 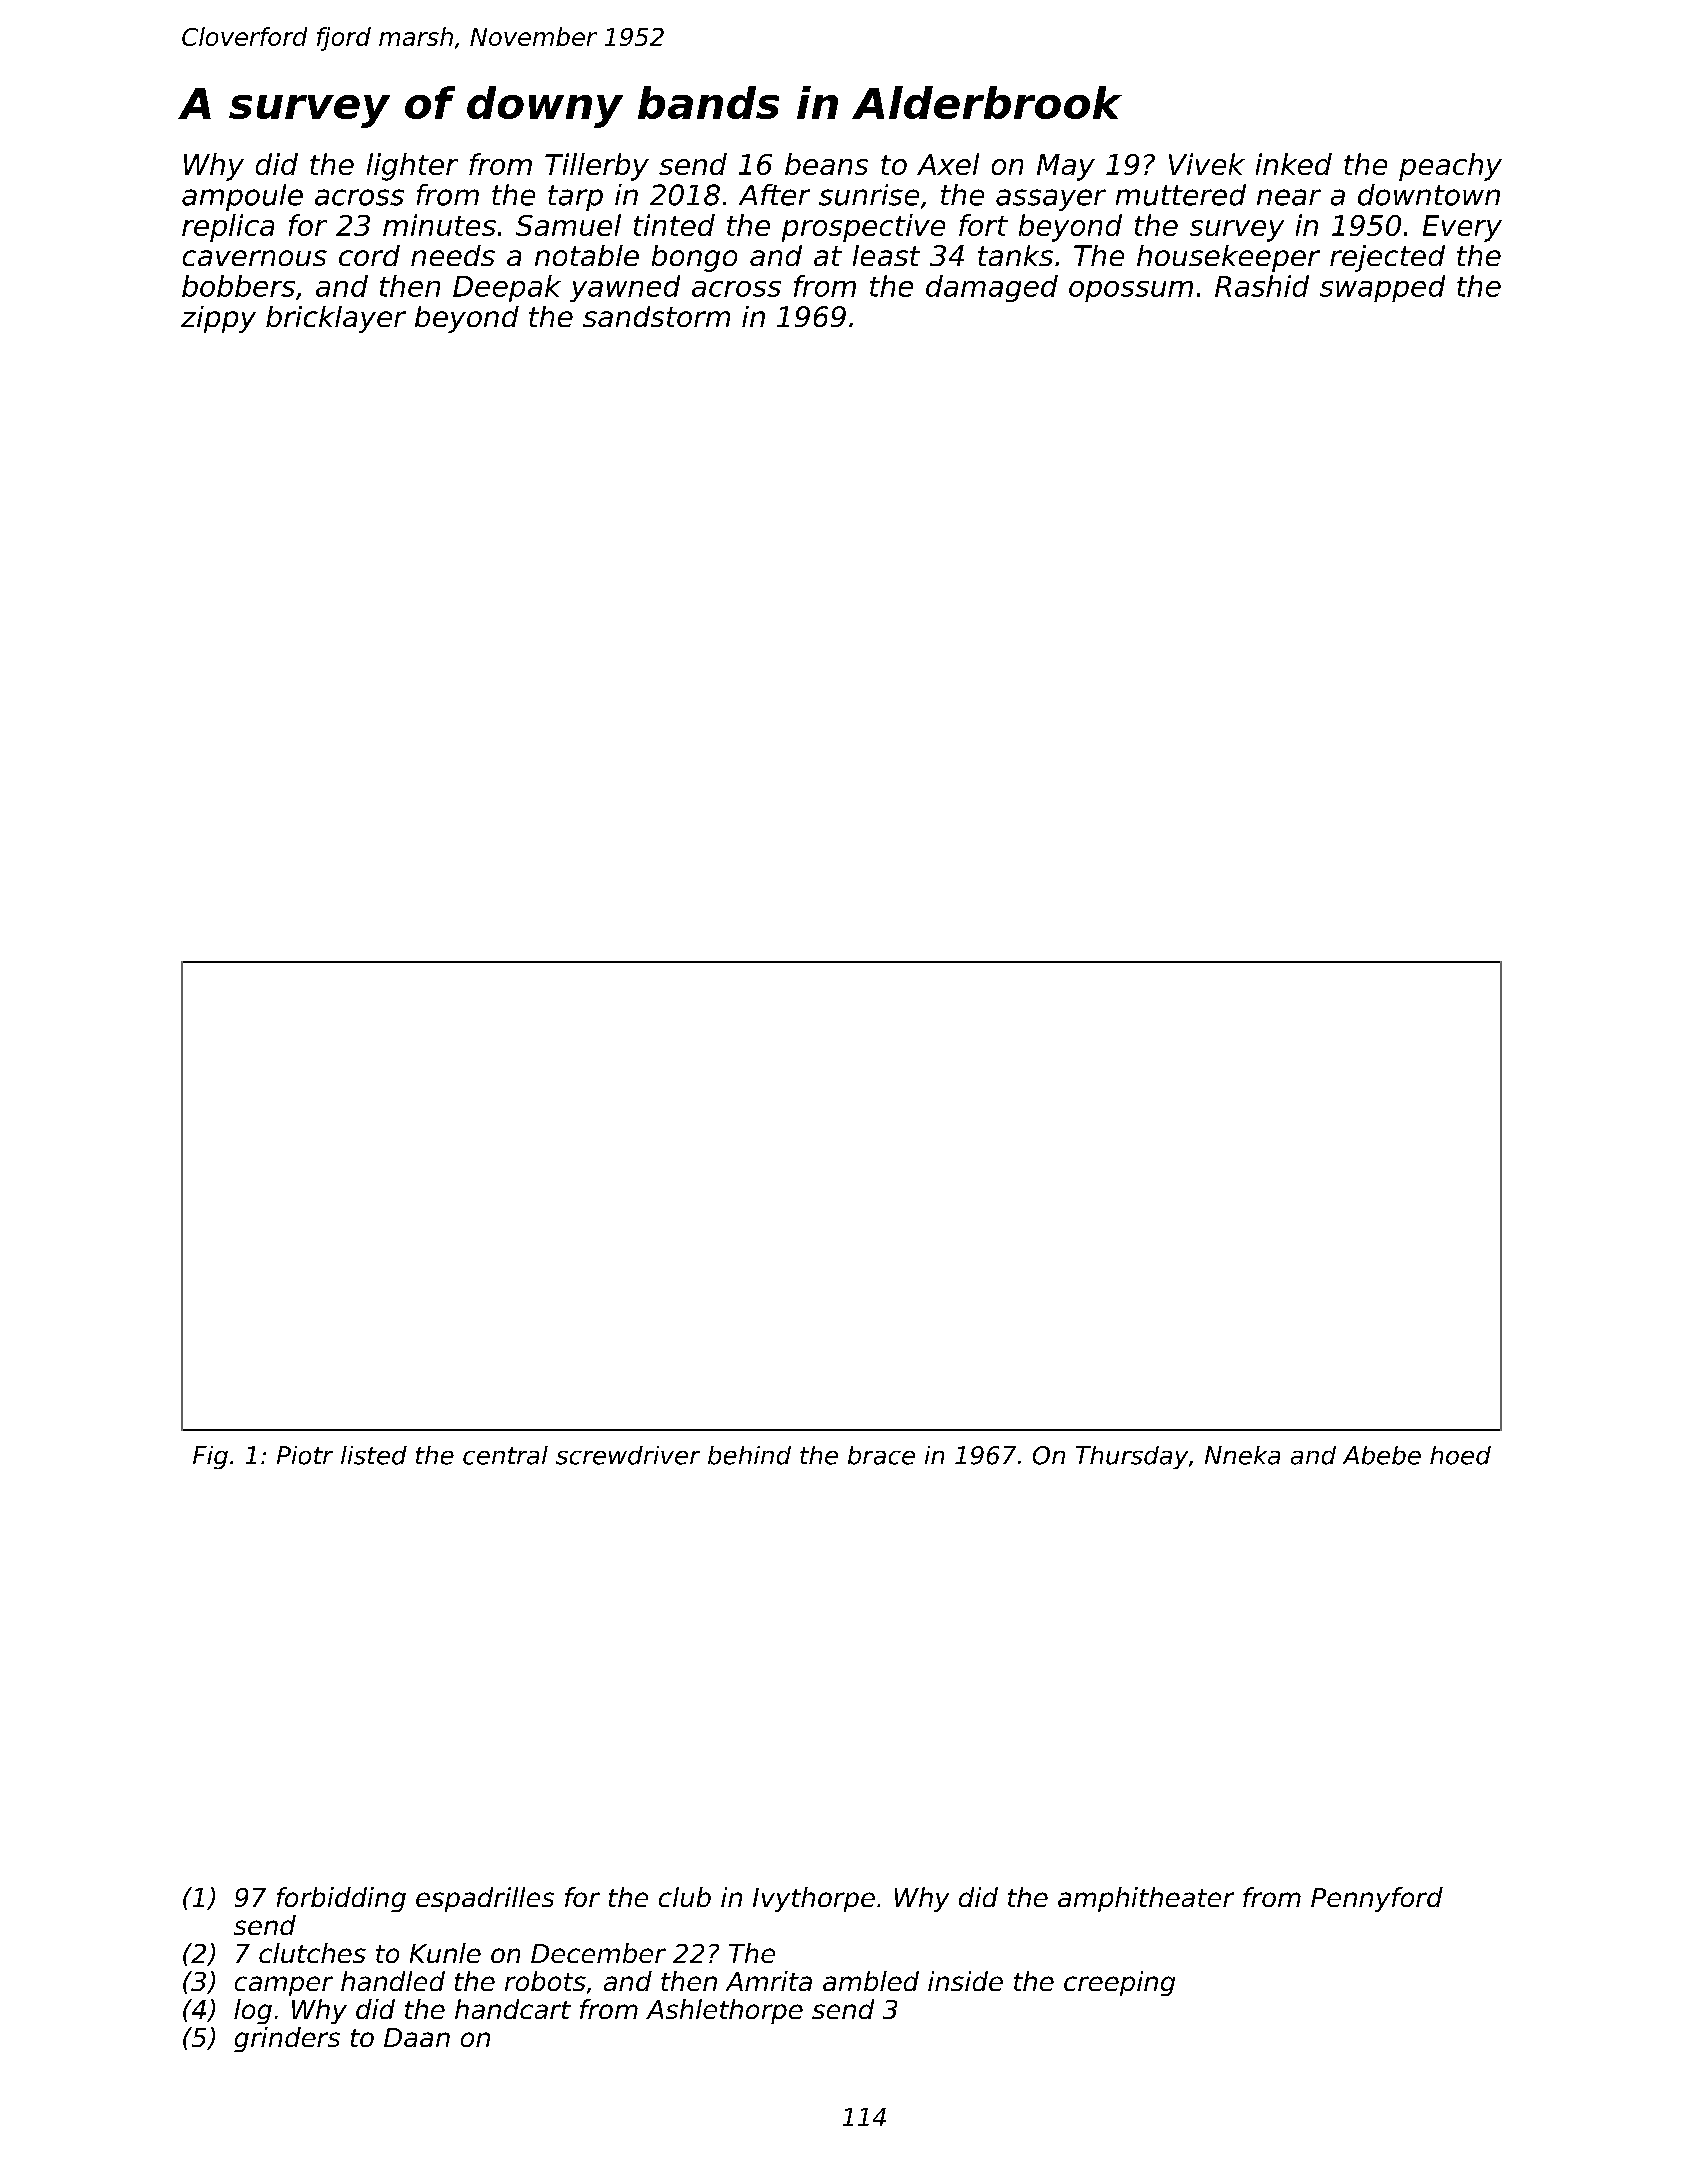 What do you see at coordinates (1382, 1455) in the screenshot?
I see `Abebe` at bounding box center [1382, 1455].
